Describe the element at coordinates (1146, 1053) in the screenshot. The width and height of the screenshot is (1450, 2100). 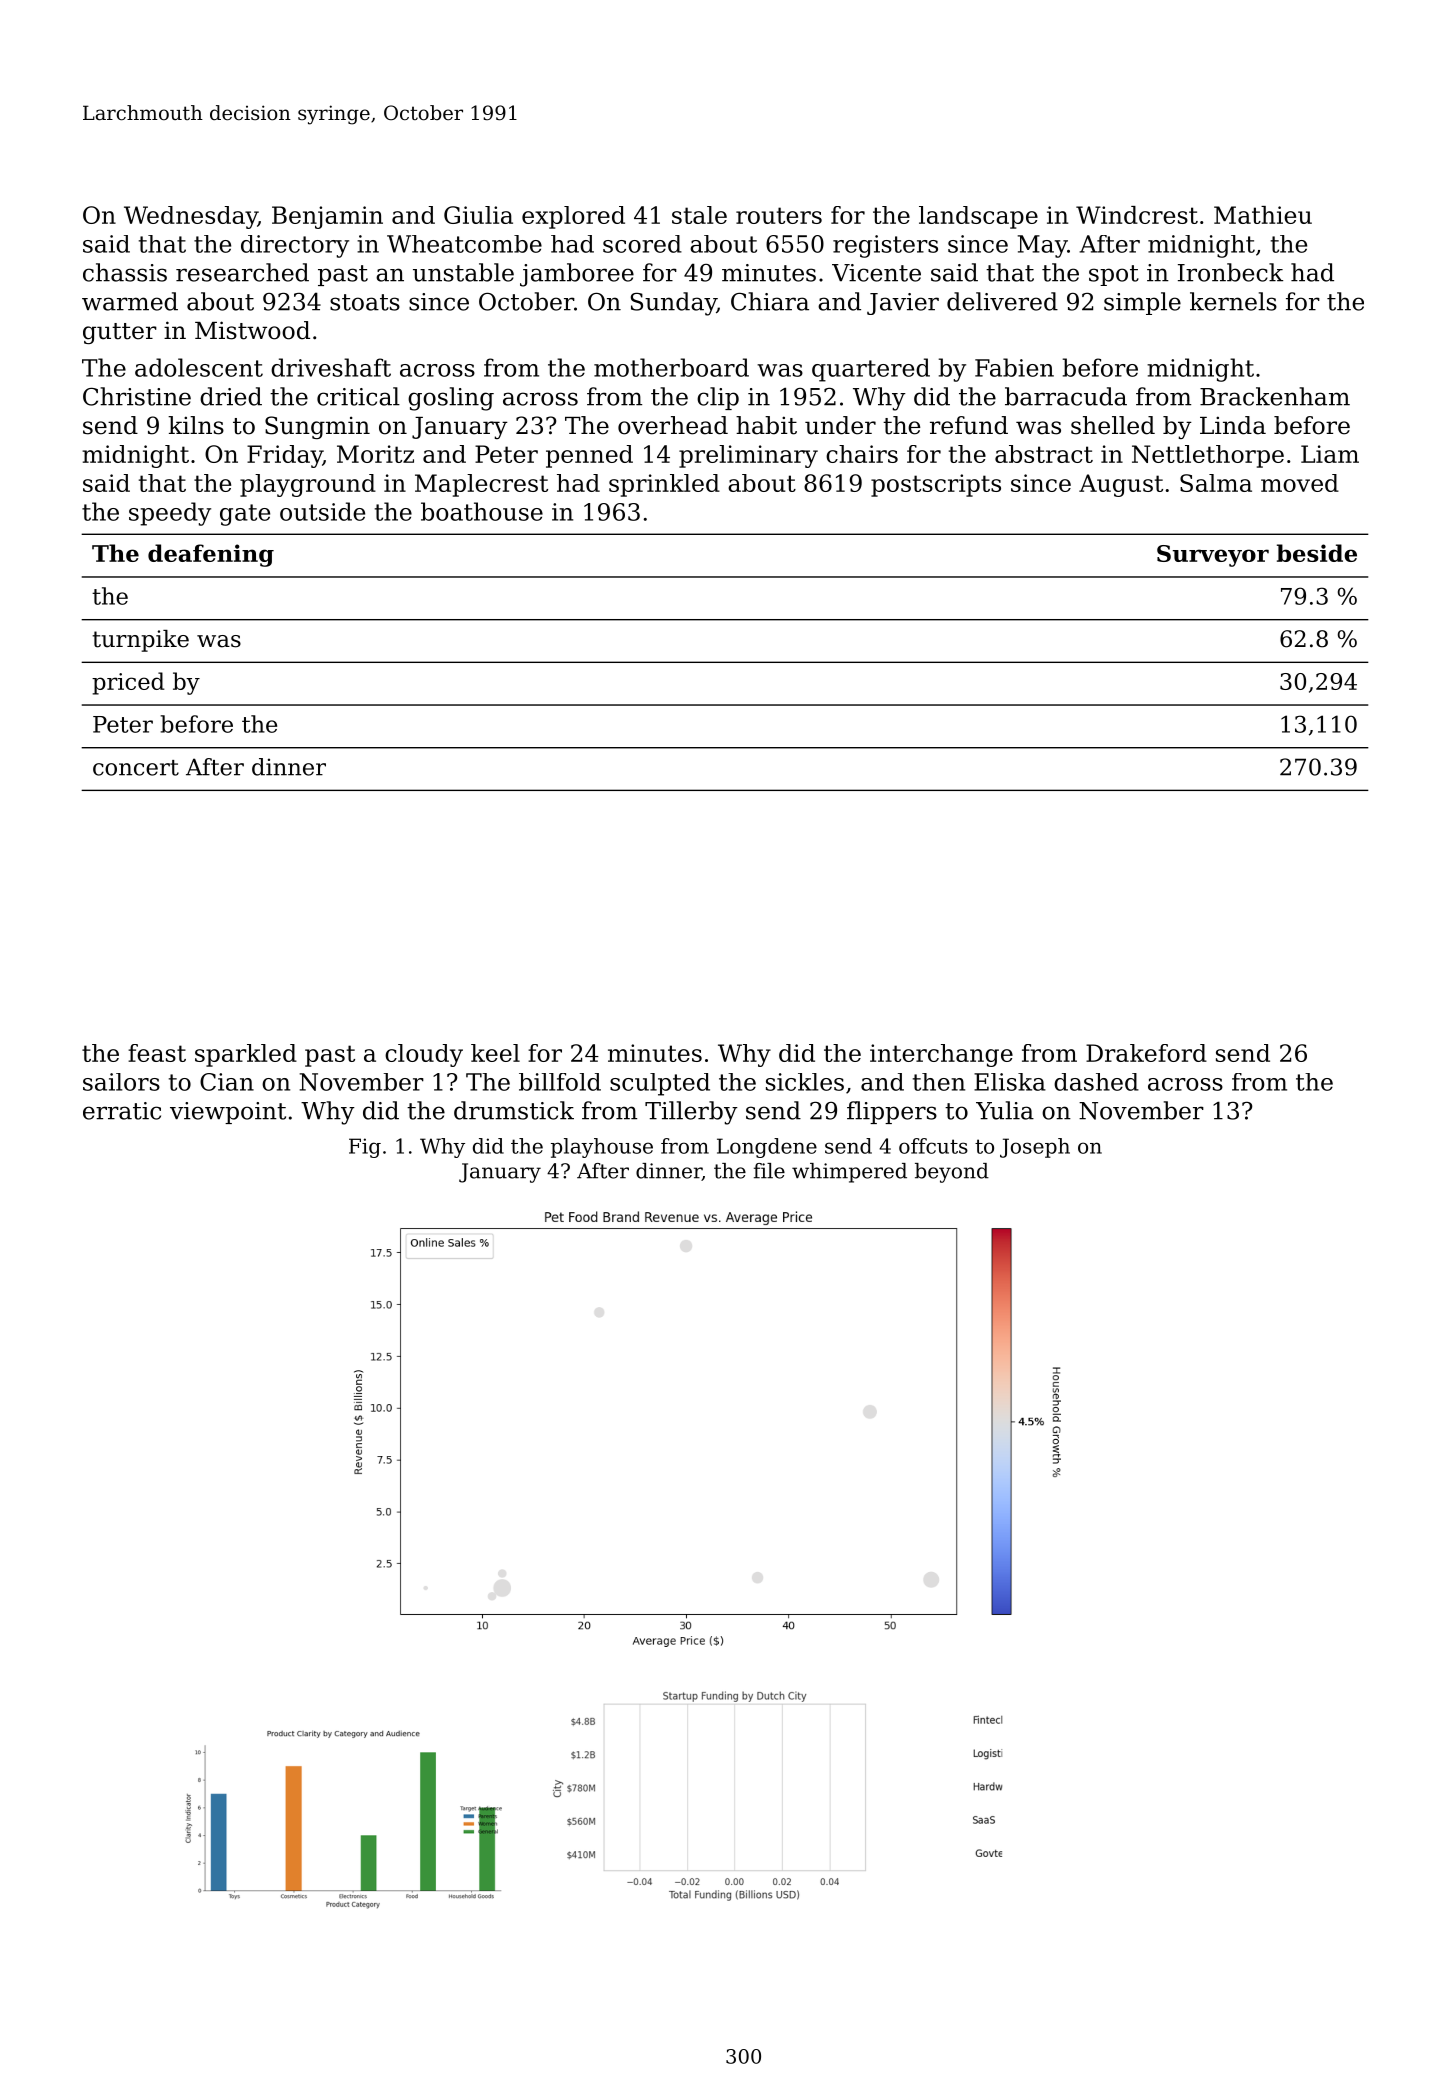
I see `Drakeford` at that location.
